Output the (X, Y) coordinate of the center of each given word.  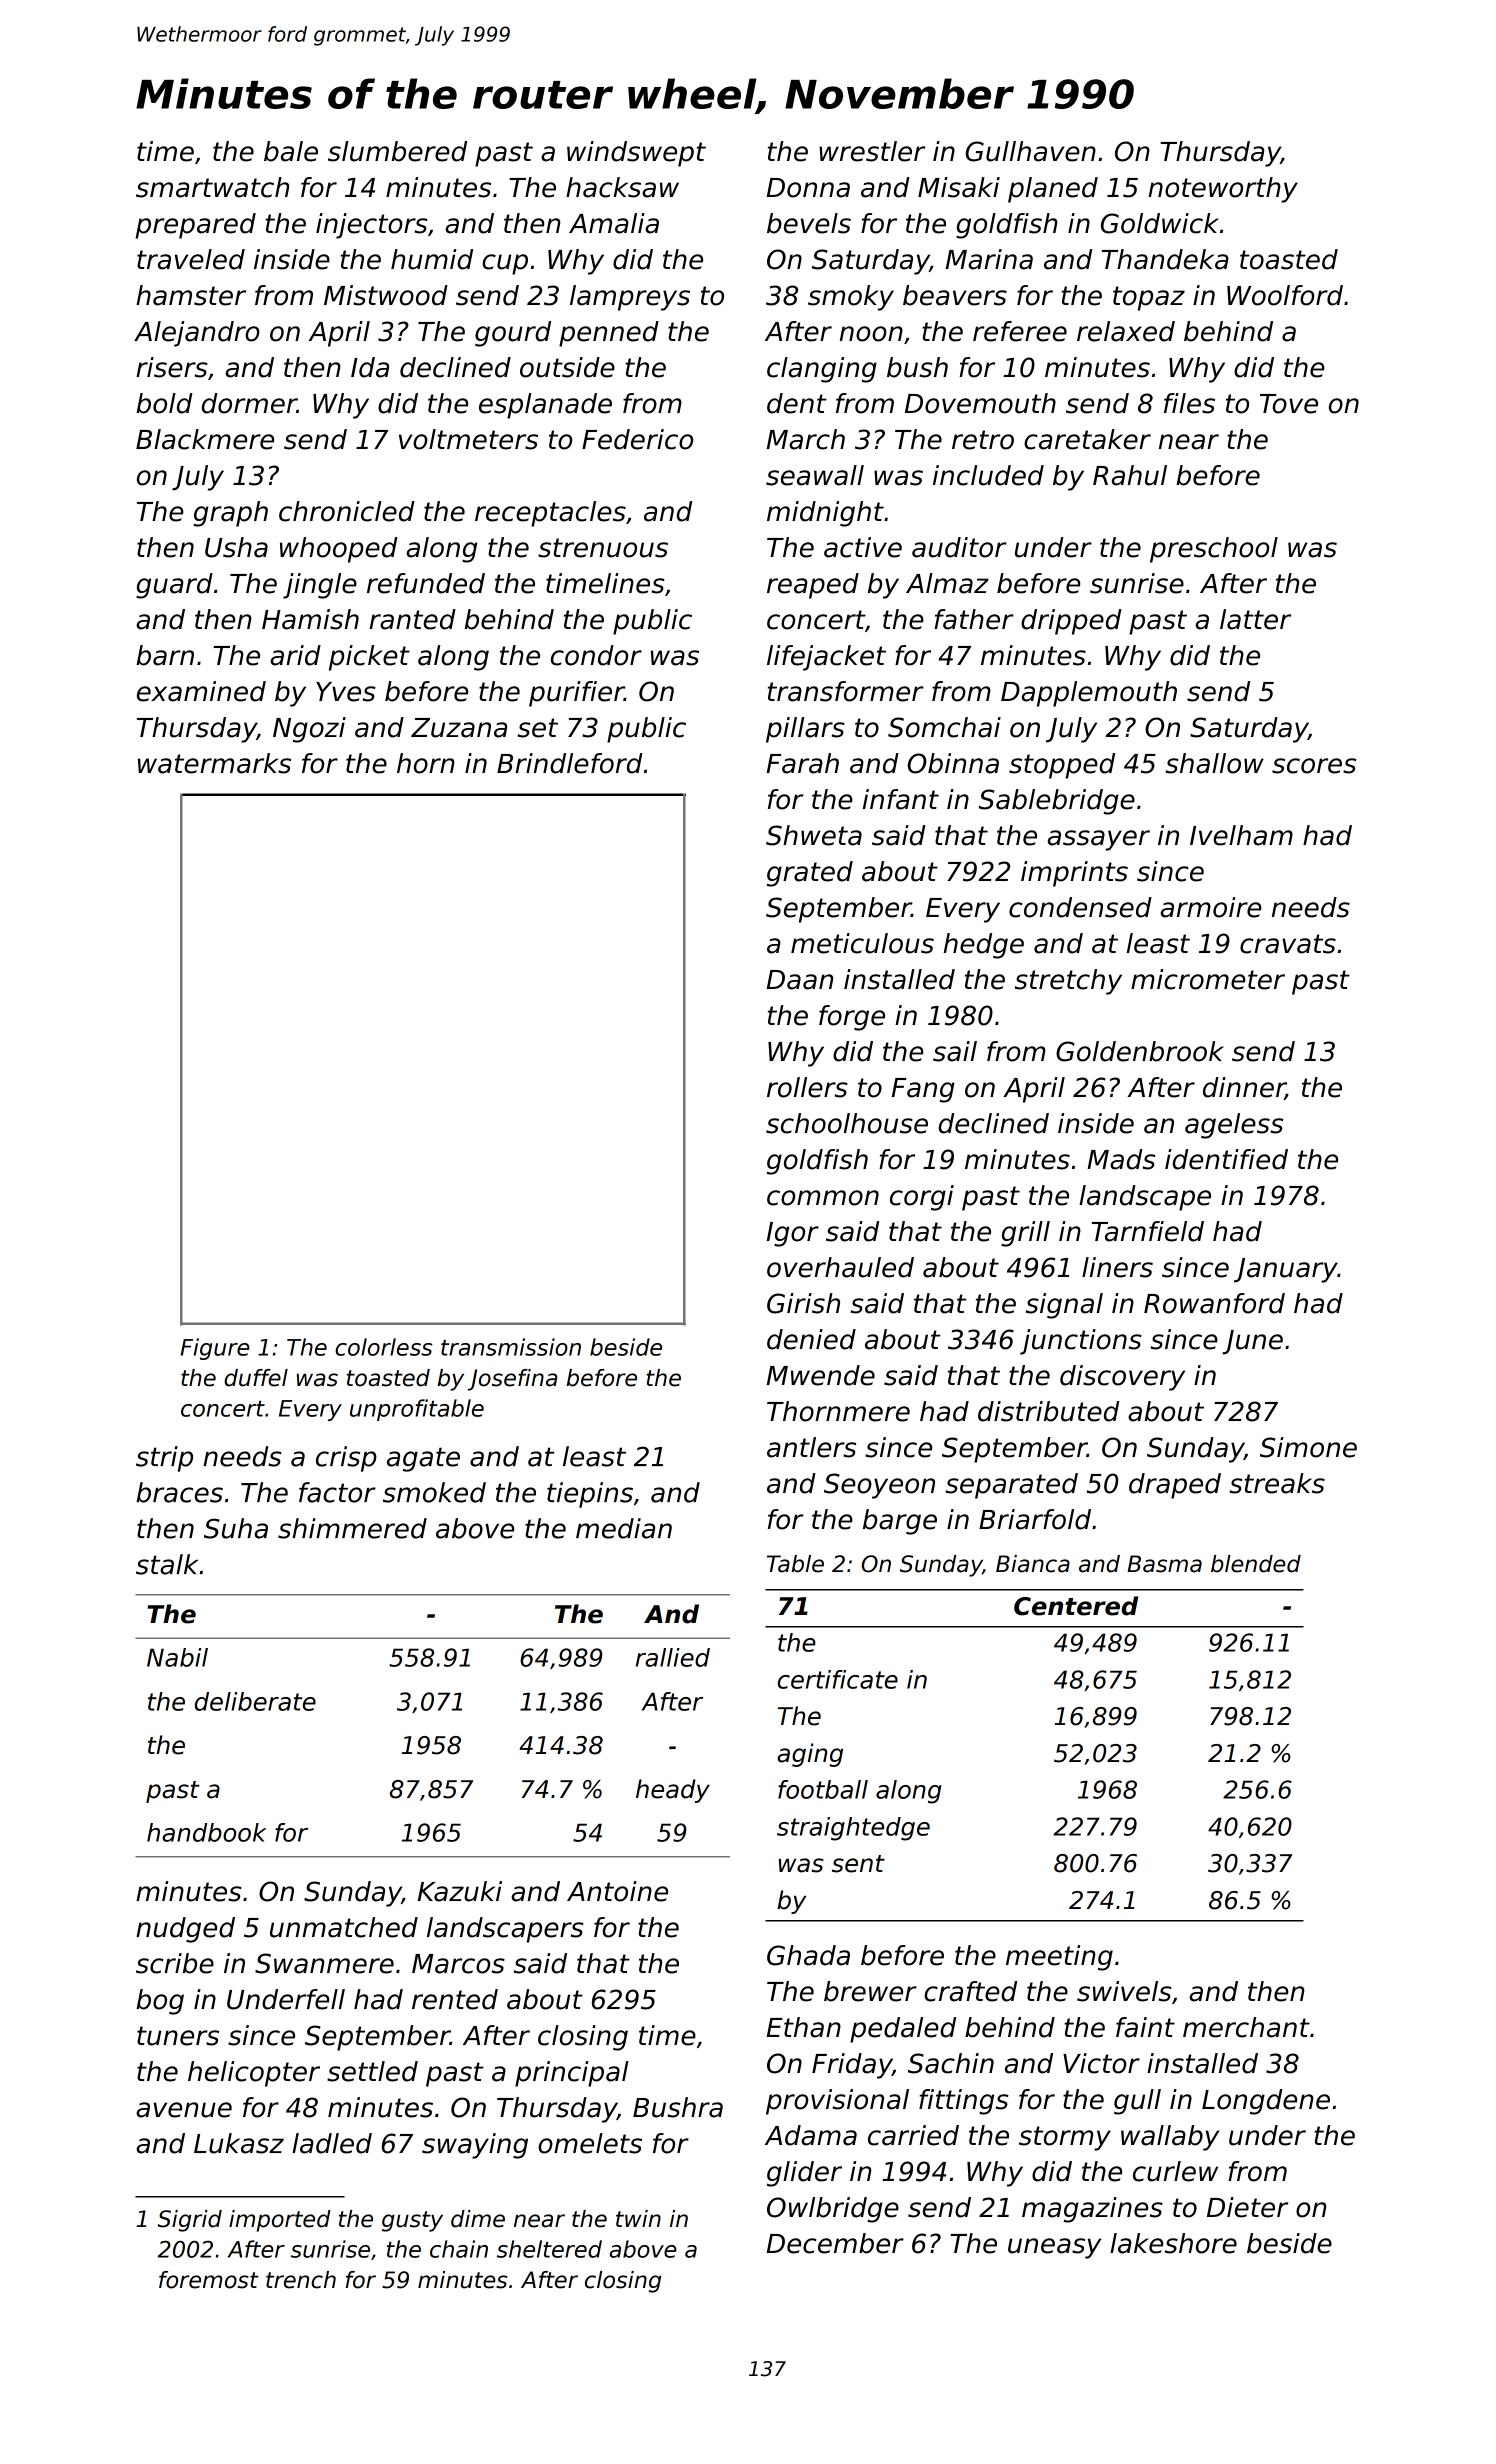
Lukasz (239, 2143)
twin (638, 2218)
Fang (923, 1090)
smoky (851, 298)
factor (337, 1492)
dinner (1244, 1088)
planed (1053, 190)
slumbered (397, 151)
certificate (838, 1679)
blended (1256, 1564)
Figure (215, 1349)
